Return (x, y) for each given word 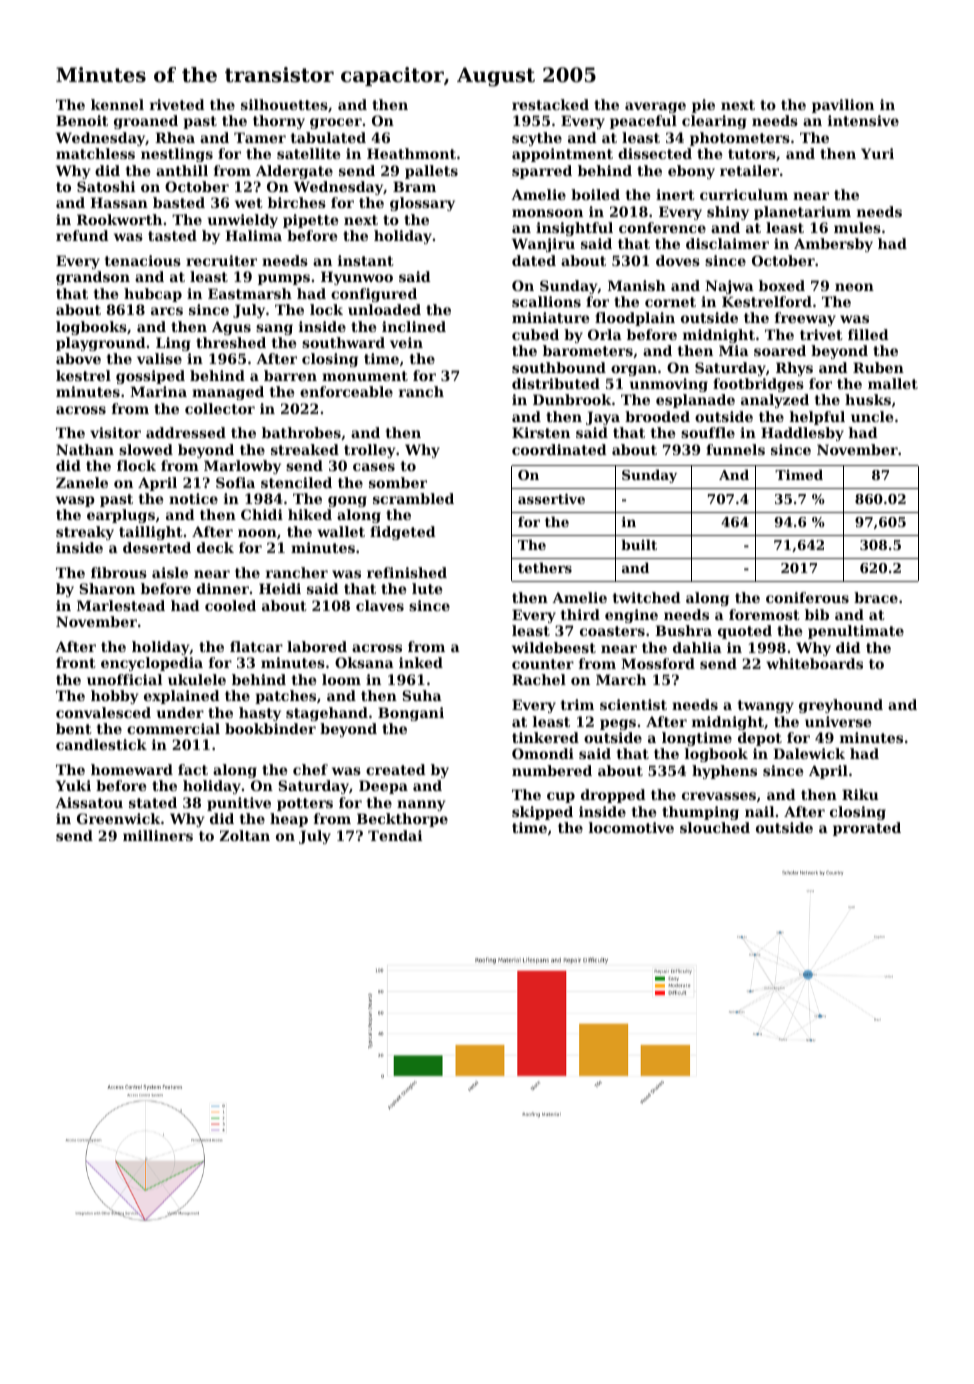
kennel (117, 104)
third (580, 614)
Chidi (262, 514)
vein (406, 342)
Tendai (395, 835)
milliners (158, 835)
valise (159, 358)
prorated (867, 829)
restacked (550, 104)
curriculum (744, 194)
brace (876, 597)
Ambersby (833, 245)
